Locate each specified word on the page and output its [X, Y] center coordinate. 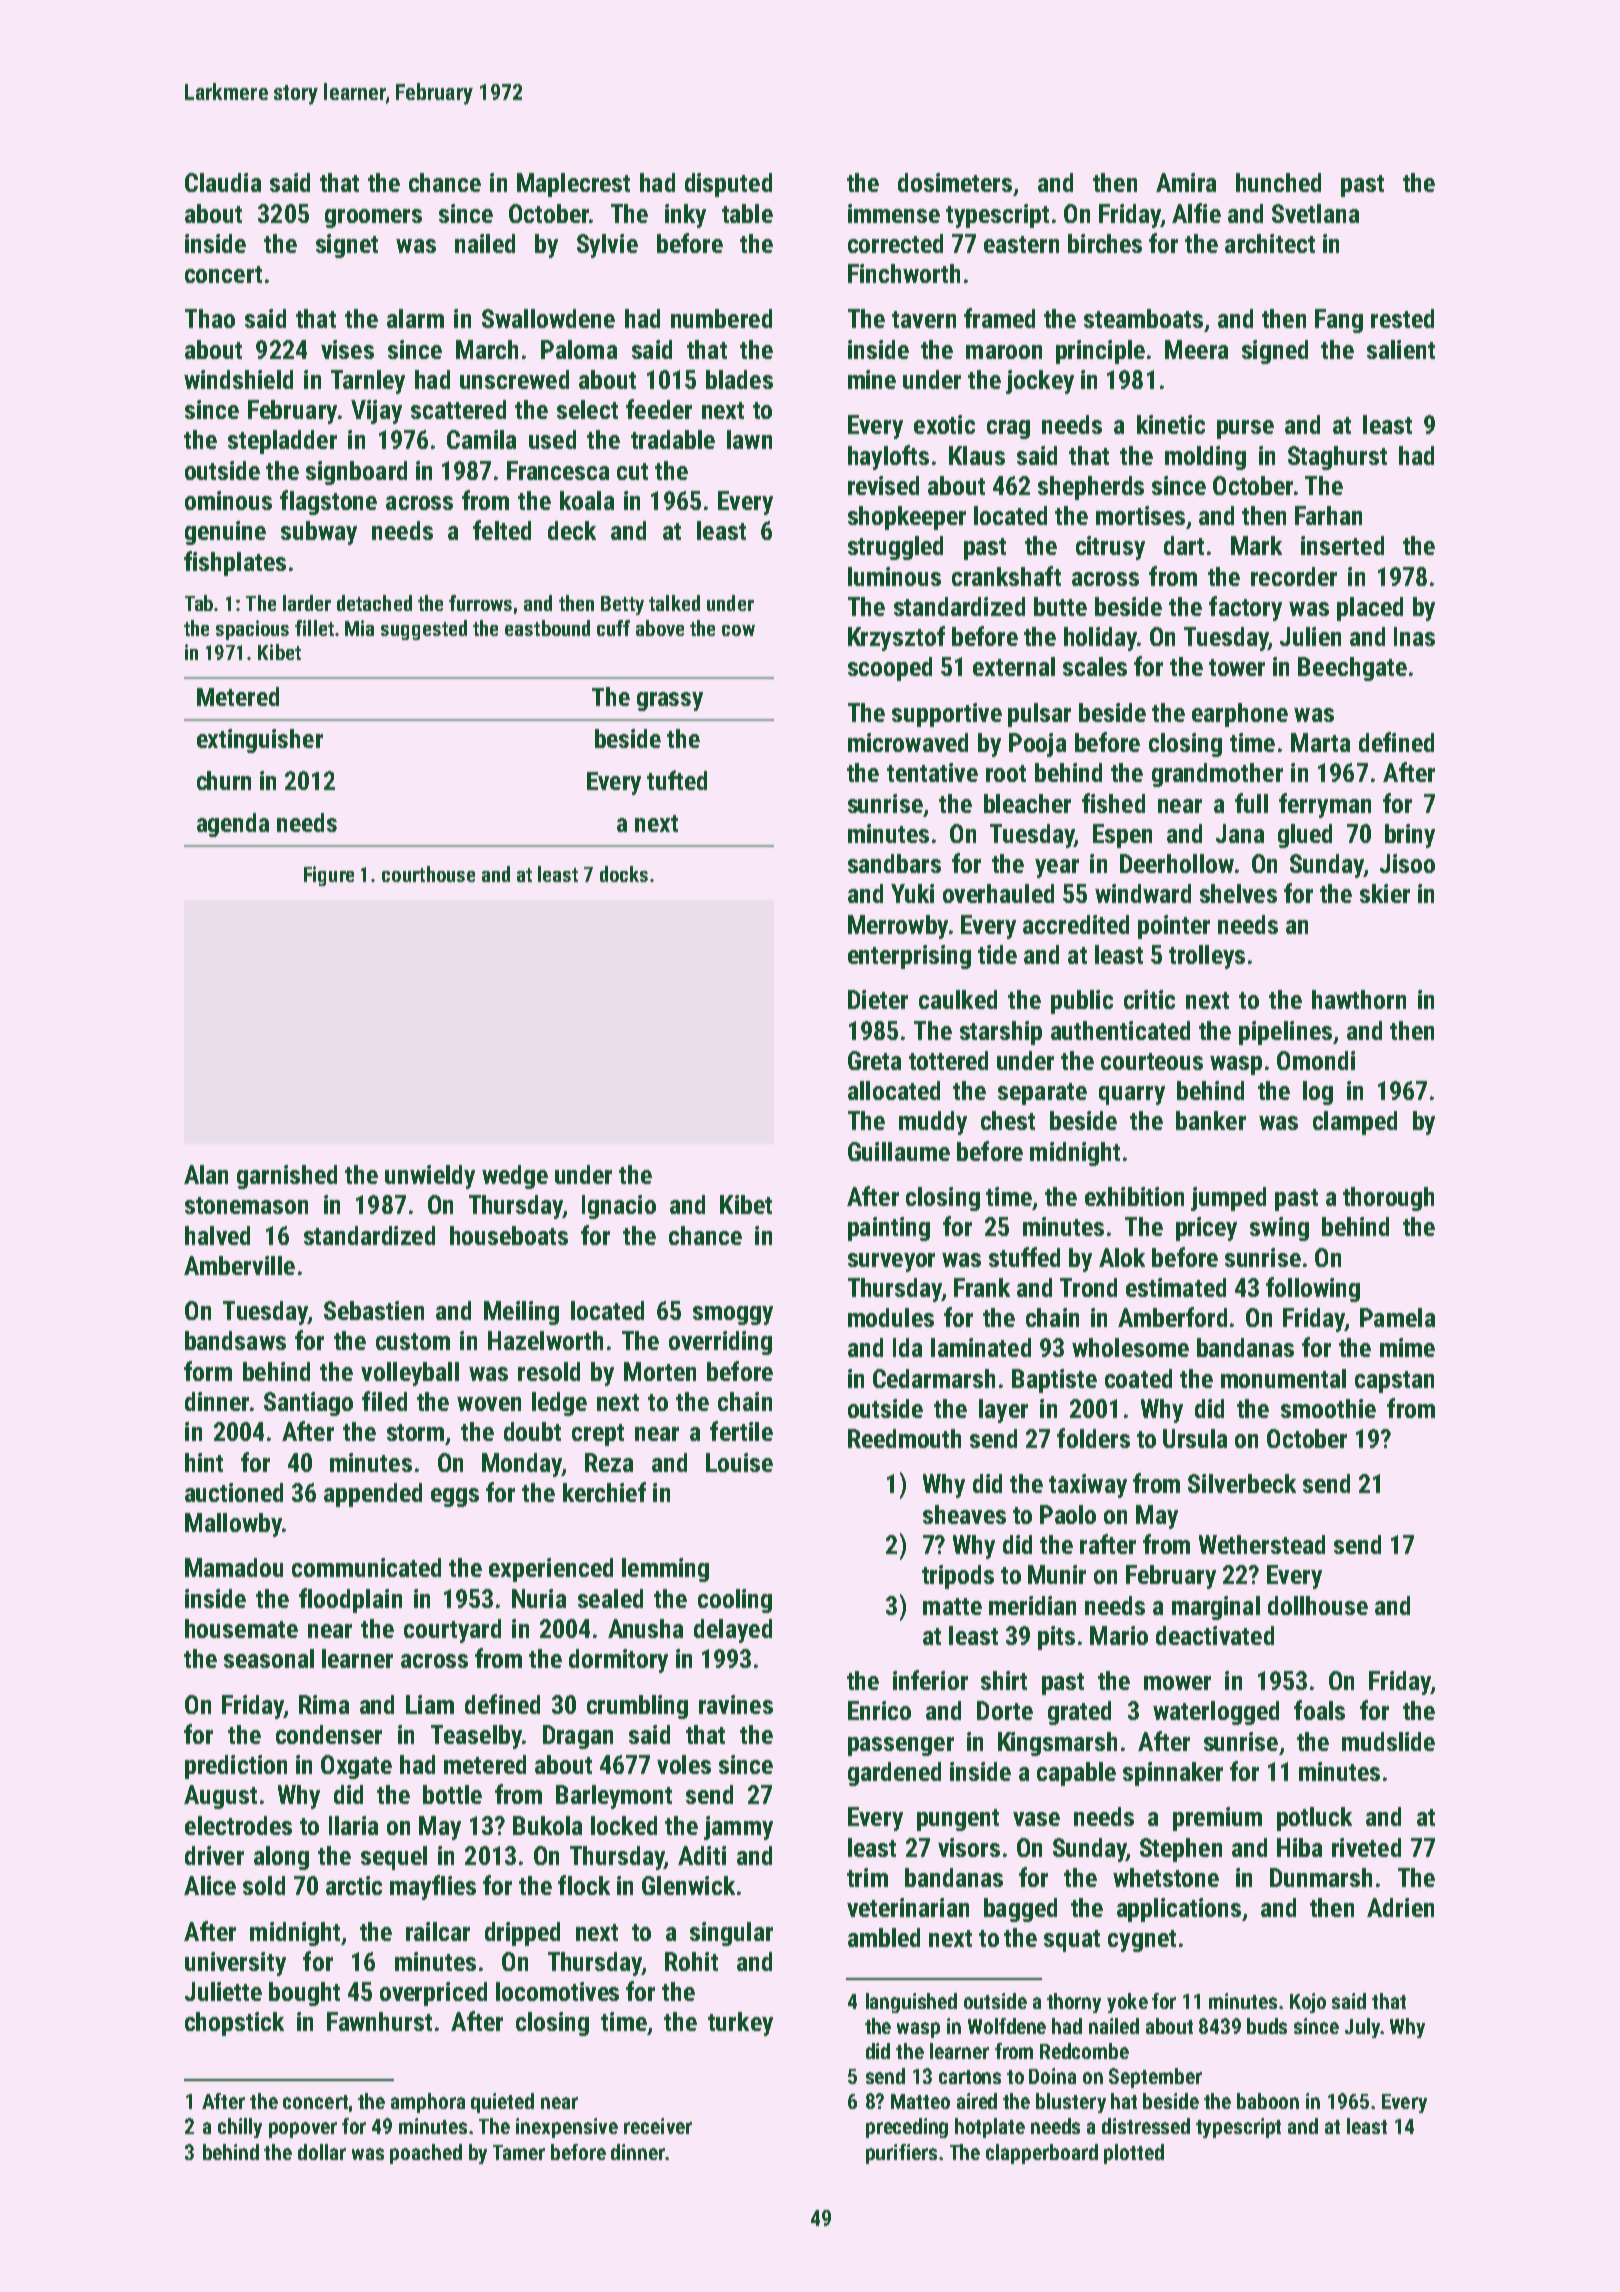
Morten [660, 1371]
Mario [1119, 1635]
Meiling [521, 1313]
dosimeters [955, 182]
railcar [438, 1931]
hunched [1278, 182]
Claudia [223, 182]
